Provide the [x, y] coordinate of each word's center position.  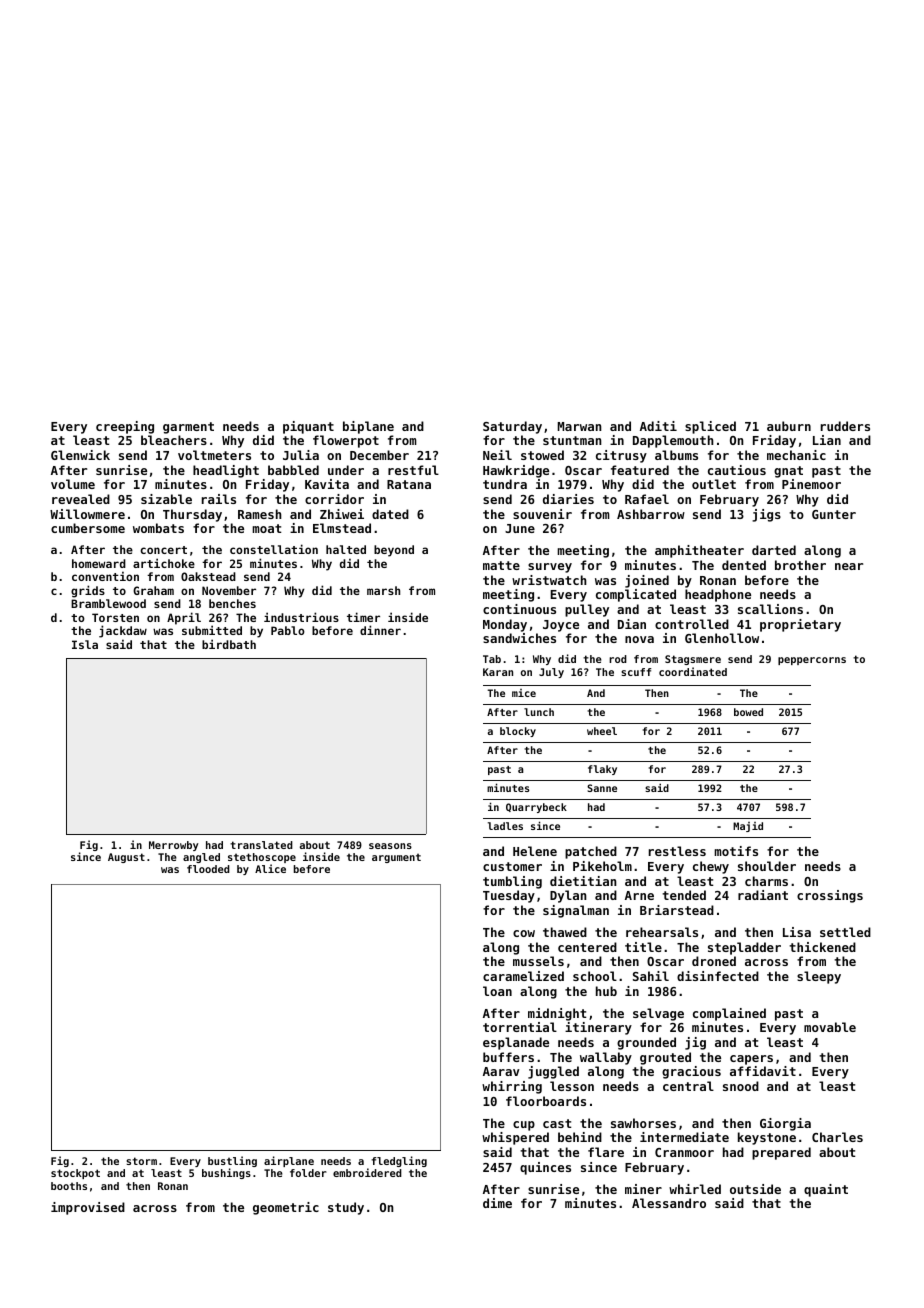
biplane [368, 427]
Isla [85, 644]
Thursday [192, 515]
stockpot [75, 1174]
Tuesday [509, 896]
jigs [766, 515]
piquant [308, 427]
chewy [711, 867]
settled [845, 932]
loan [497, 991]
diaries [568, 499]
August [126, 858]
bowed [748, 712]
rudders [845, 426]
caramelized [523, 976]
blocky [518, 732]
